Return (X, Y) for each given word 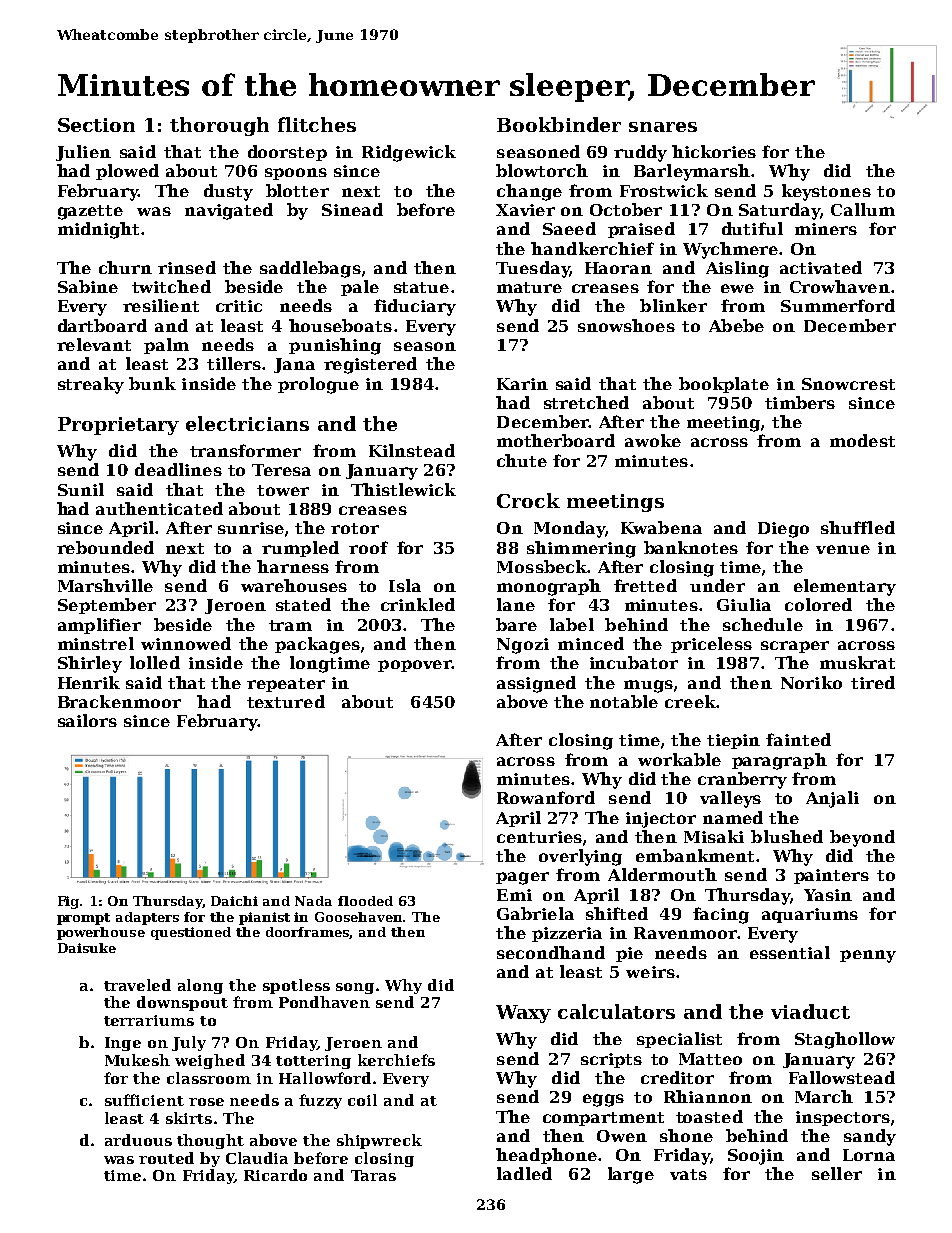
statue (421, 287)
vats (688, 1174)
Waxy (523, 1014)
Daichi (234, 901)
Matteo (710, 1059)
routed (166, 1158)
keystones (826, 192)
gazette (90, 212)
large (631, 1175)
